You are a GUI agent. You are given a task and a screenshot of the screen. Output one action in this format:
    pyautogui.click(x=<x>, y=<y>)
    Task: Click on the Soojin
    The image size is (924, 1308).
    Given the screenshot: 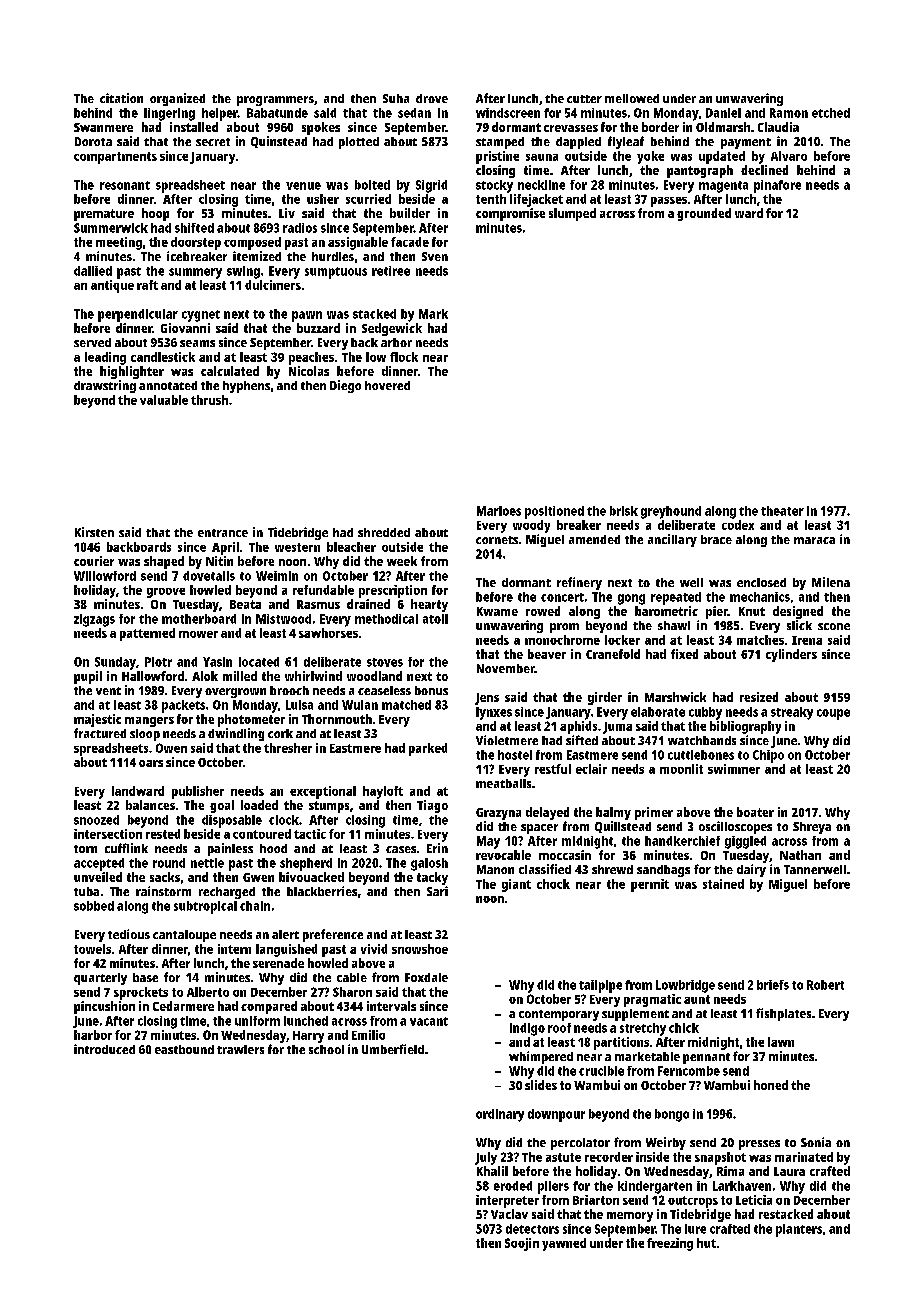 What is the action you would take?
    pyautogui.click(x=522, y=1244)
